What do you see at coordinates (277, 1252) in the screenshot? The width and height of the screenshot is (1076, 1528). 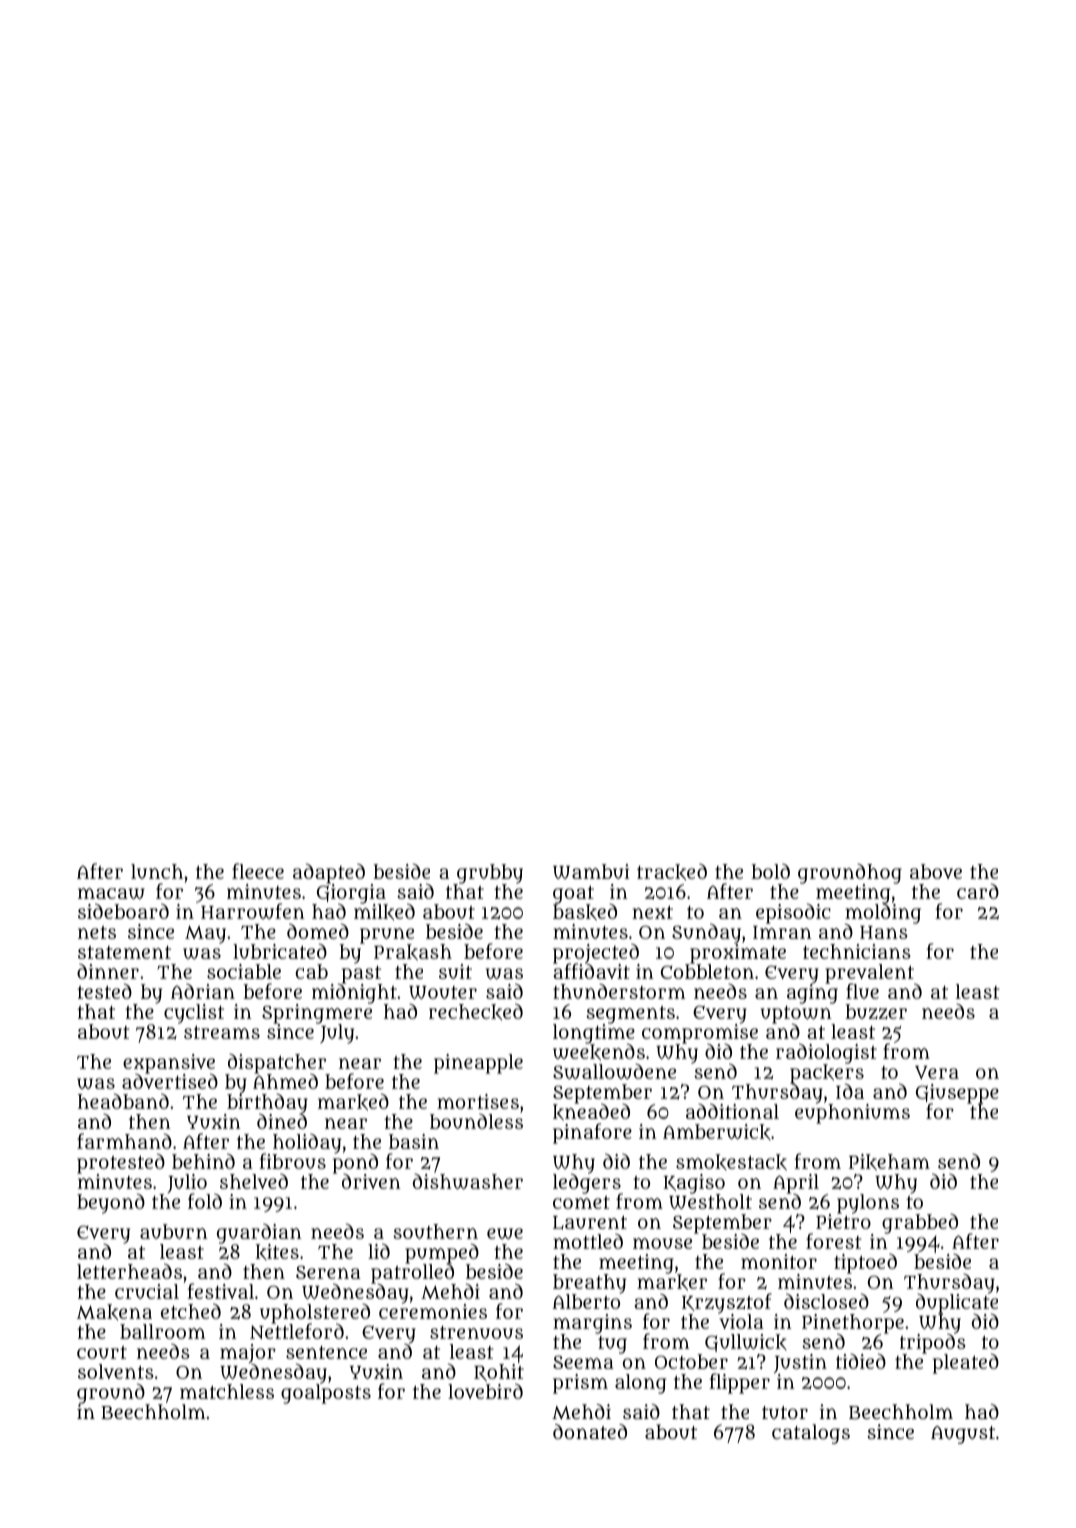 I see `kites` at bounding box center [277, 1252].
